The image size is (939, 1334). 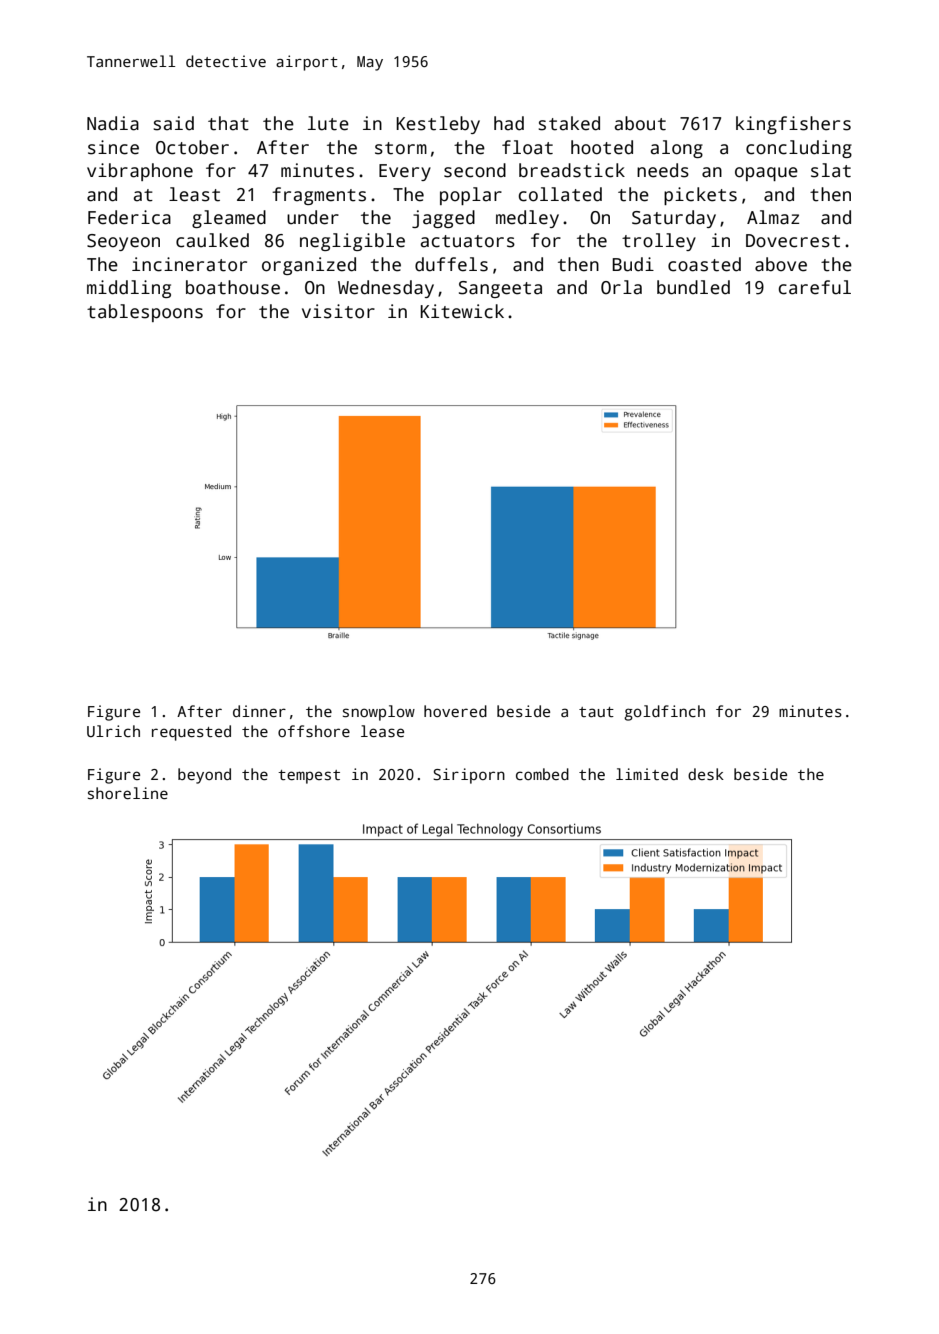 What do you see at coordinates (128, 793) in the screenshot?
I see `shoreline` at bounding box center [128, 793].
